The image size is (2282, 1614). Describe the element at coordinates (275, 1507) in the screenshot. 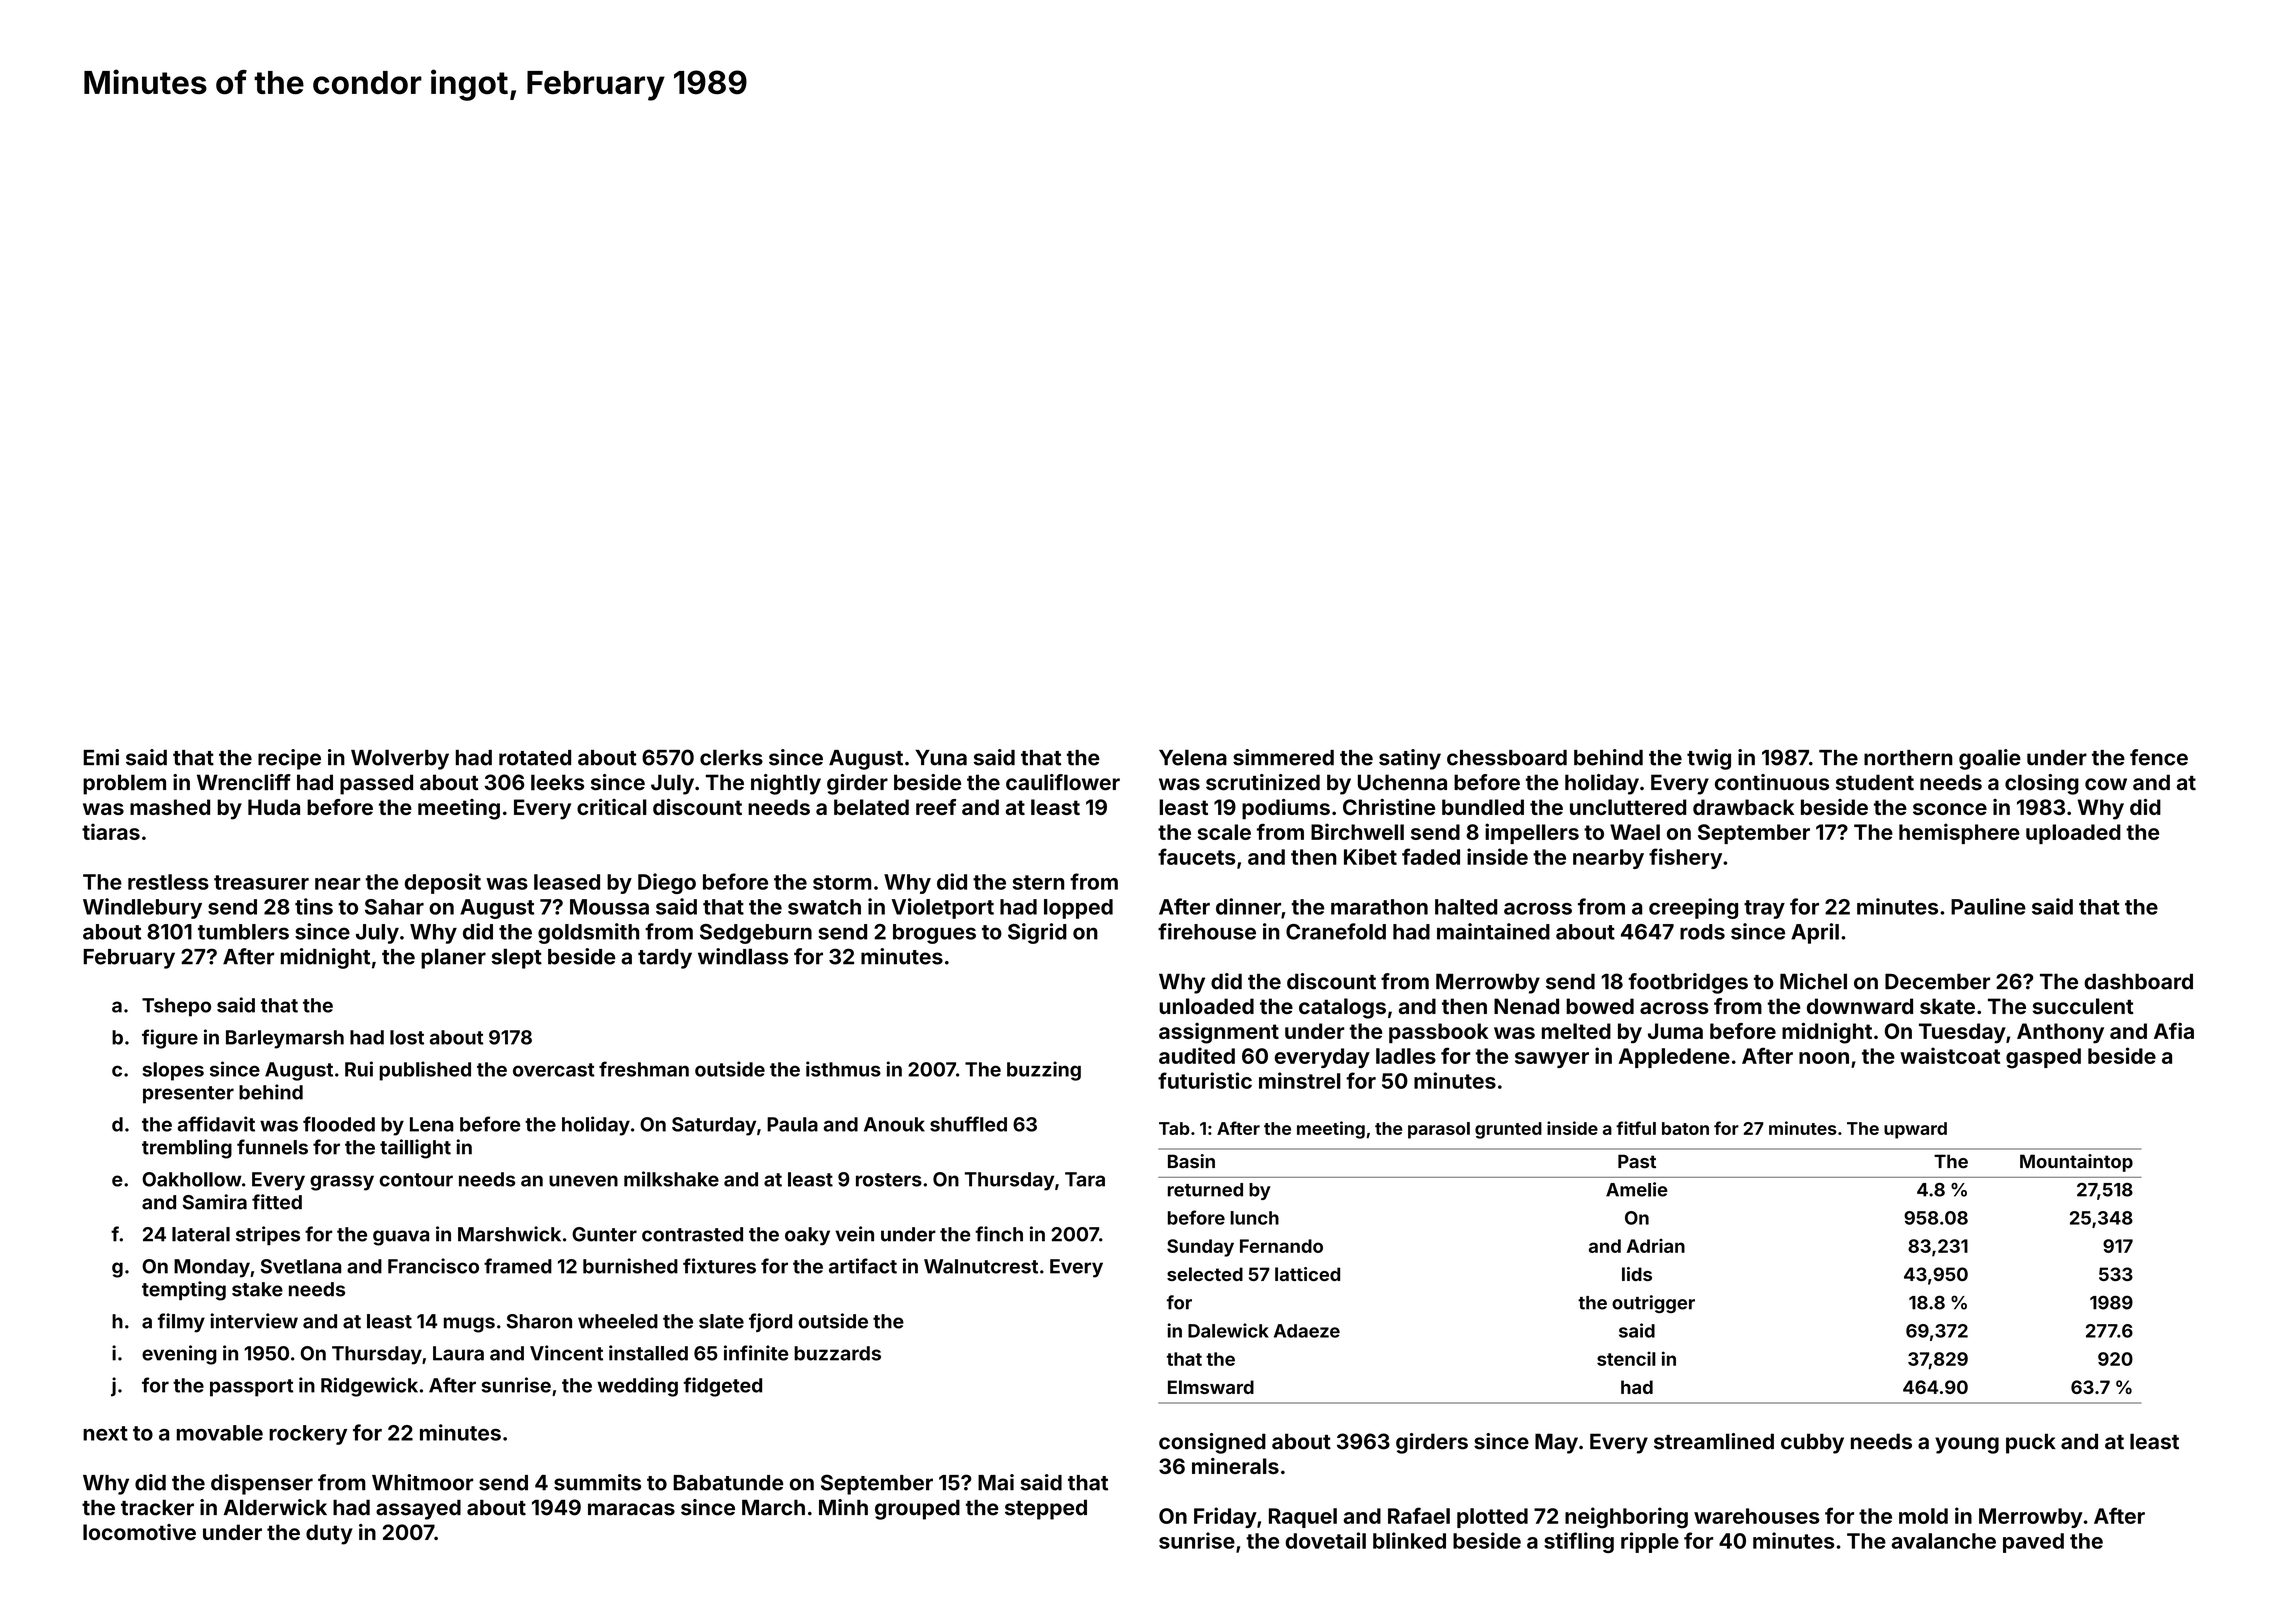

I see `Alderwick` at that location.
